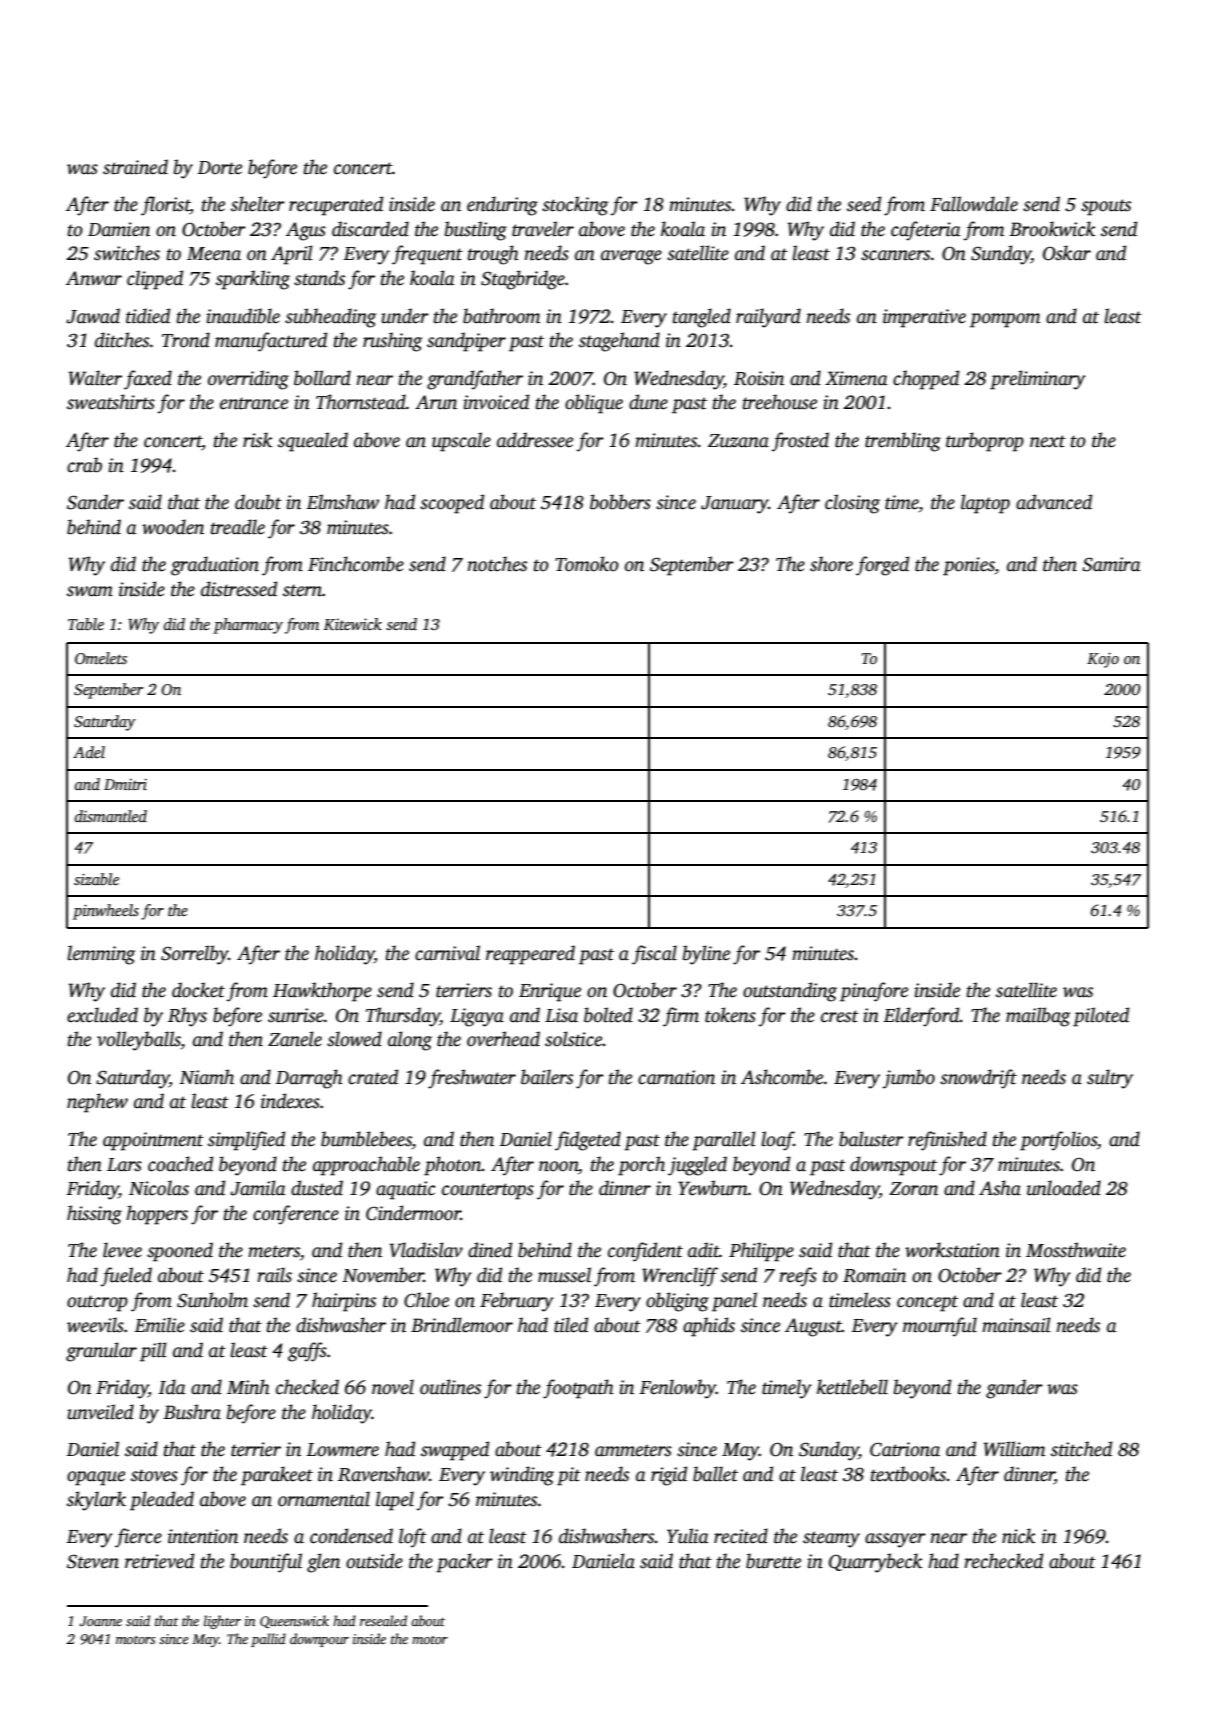  Describe the element at coordinates (277, 1476) in the page. I see `parakeet` at that location.
